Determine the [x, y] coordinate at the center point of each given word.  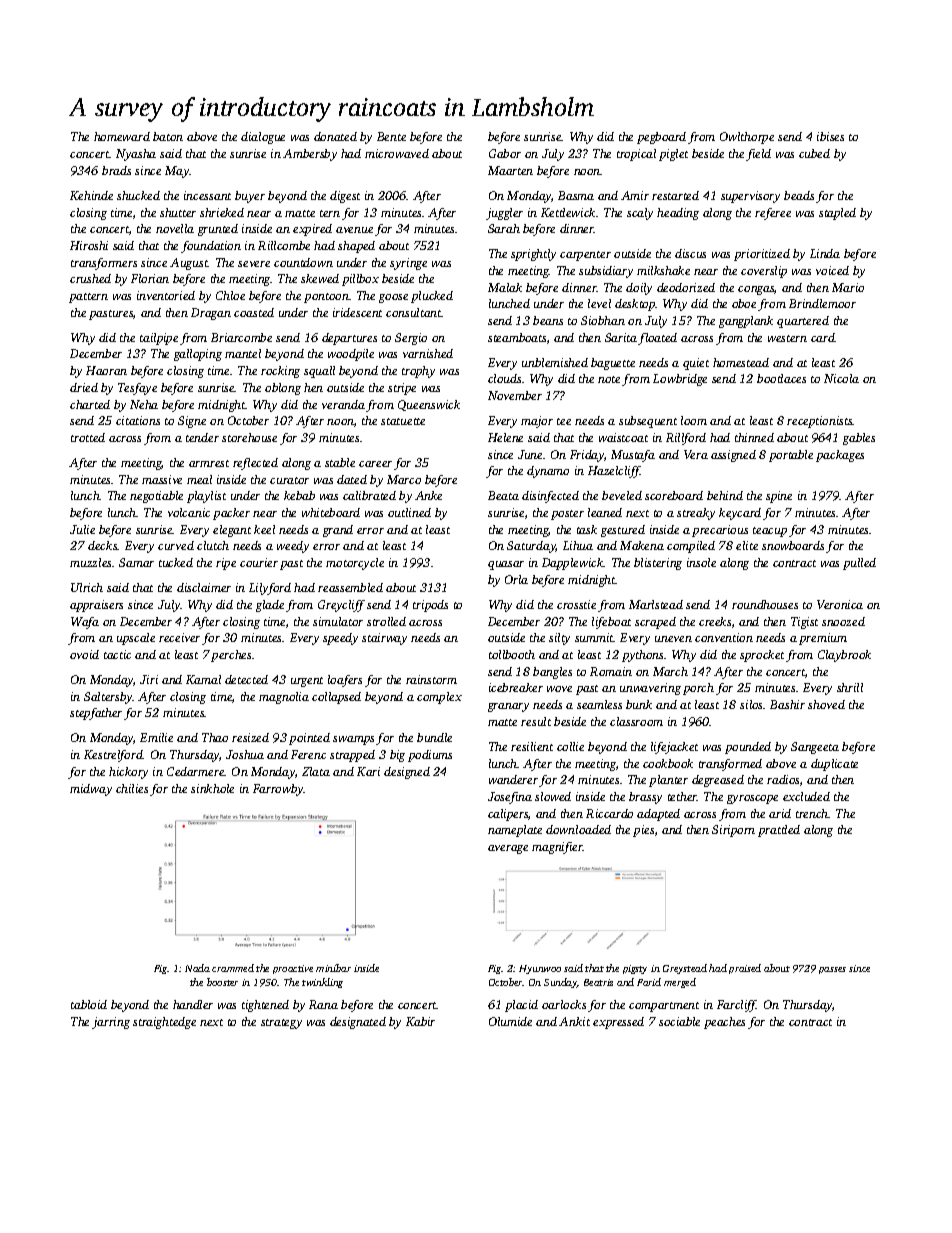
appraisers [96, 606]
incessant [207, 195]
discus [690, 253]
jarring [111, 1023]
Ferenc [308, 754]
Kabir [420, 1021]
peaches [724, 1023]
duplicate [834, 765]
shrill [850, 687]
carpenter [585, 256]
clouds [504, 378]
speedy [340, 639]
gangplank [746, 322]
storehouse [249, 437]
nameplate [515, 831]
